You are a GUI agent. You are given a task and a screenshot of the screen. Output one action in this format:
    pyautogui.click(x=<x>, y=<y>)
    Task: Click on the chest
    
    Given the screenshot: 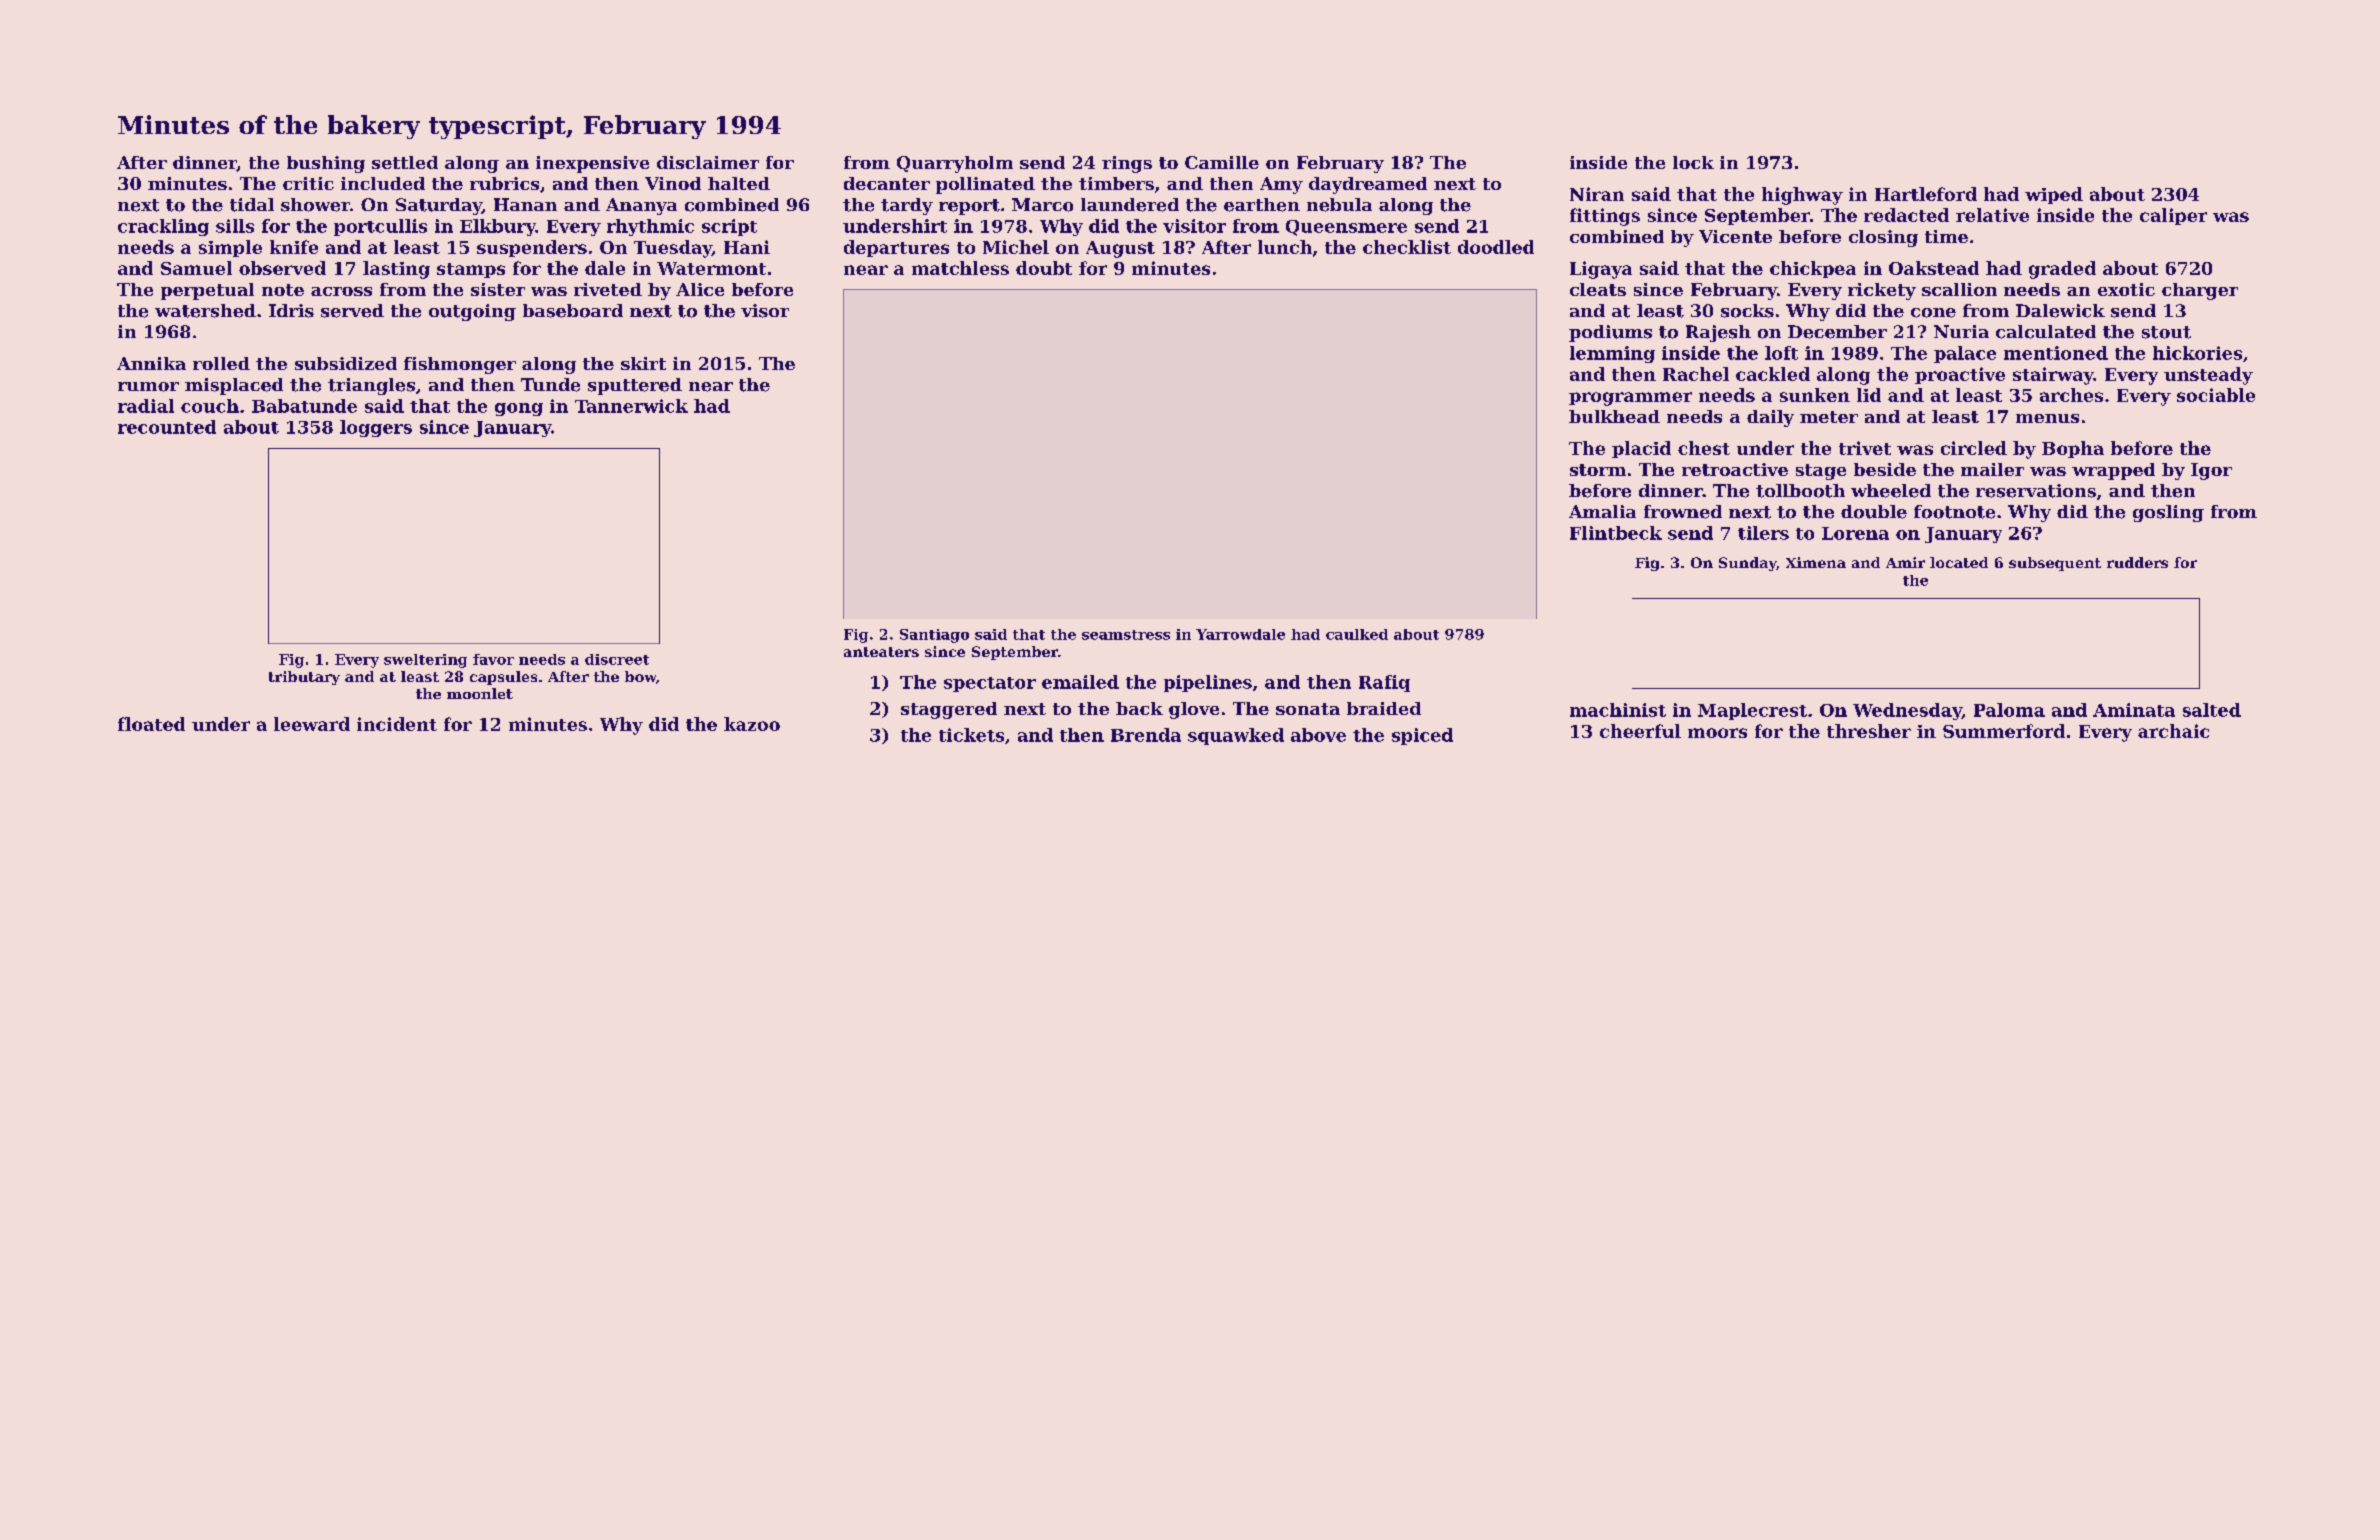 What is the action you would take?
    pyautogui.click(x=1704, y=448)
